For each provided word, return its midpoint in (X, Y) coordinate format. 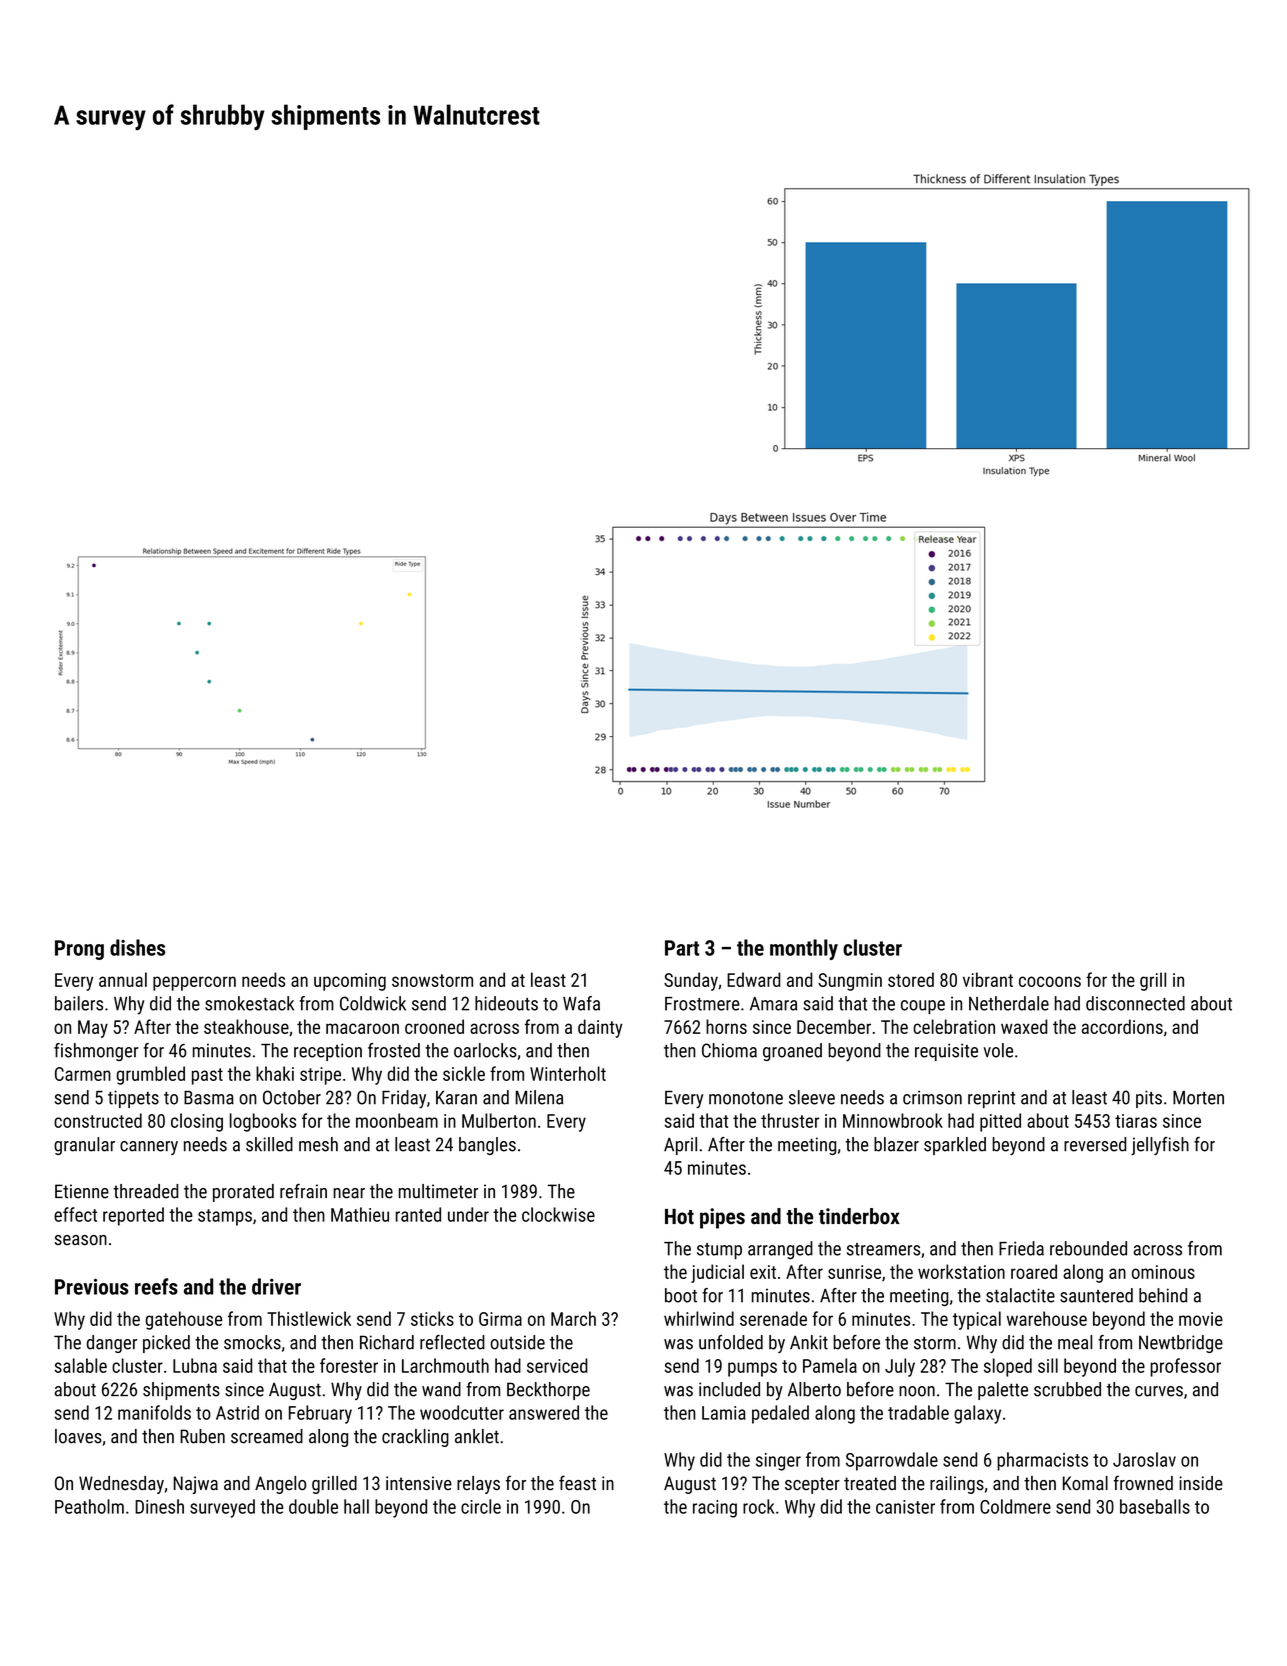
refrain (303, 1191)
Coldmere (1015, 1506)
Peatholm (89, 1506)
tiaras (1136, 1121)
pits (1149, 1099)
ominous (1163, 1272)
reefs (156, 1286)
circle (481, 1506)
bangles (487, 1146)
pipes (722, 1218)
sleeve (812, 1097)
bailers (79, 1003)
